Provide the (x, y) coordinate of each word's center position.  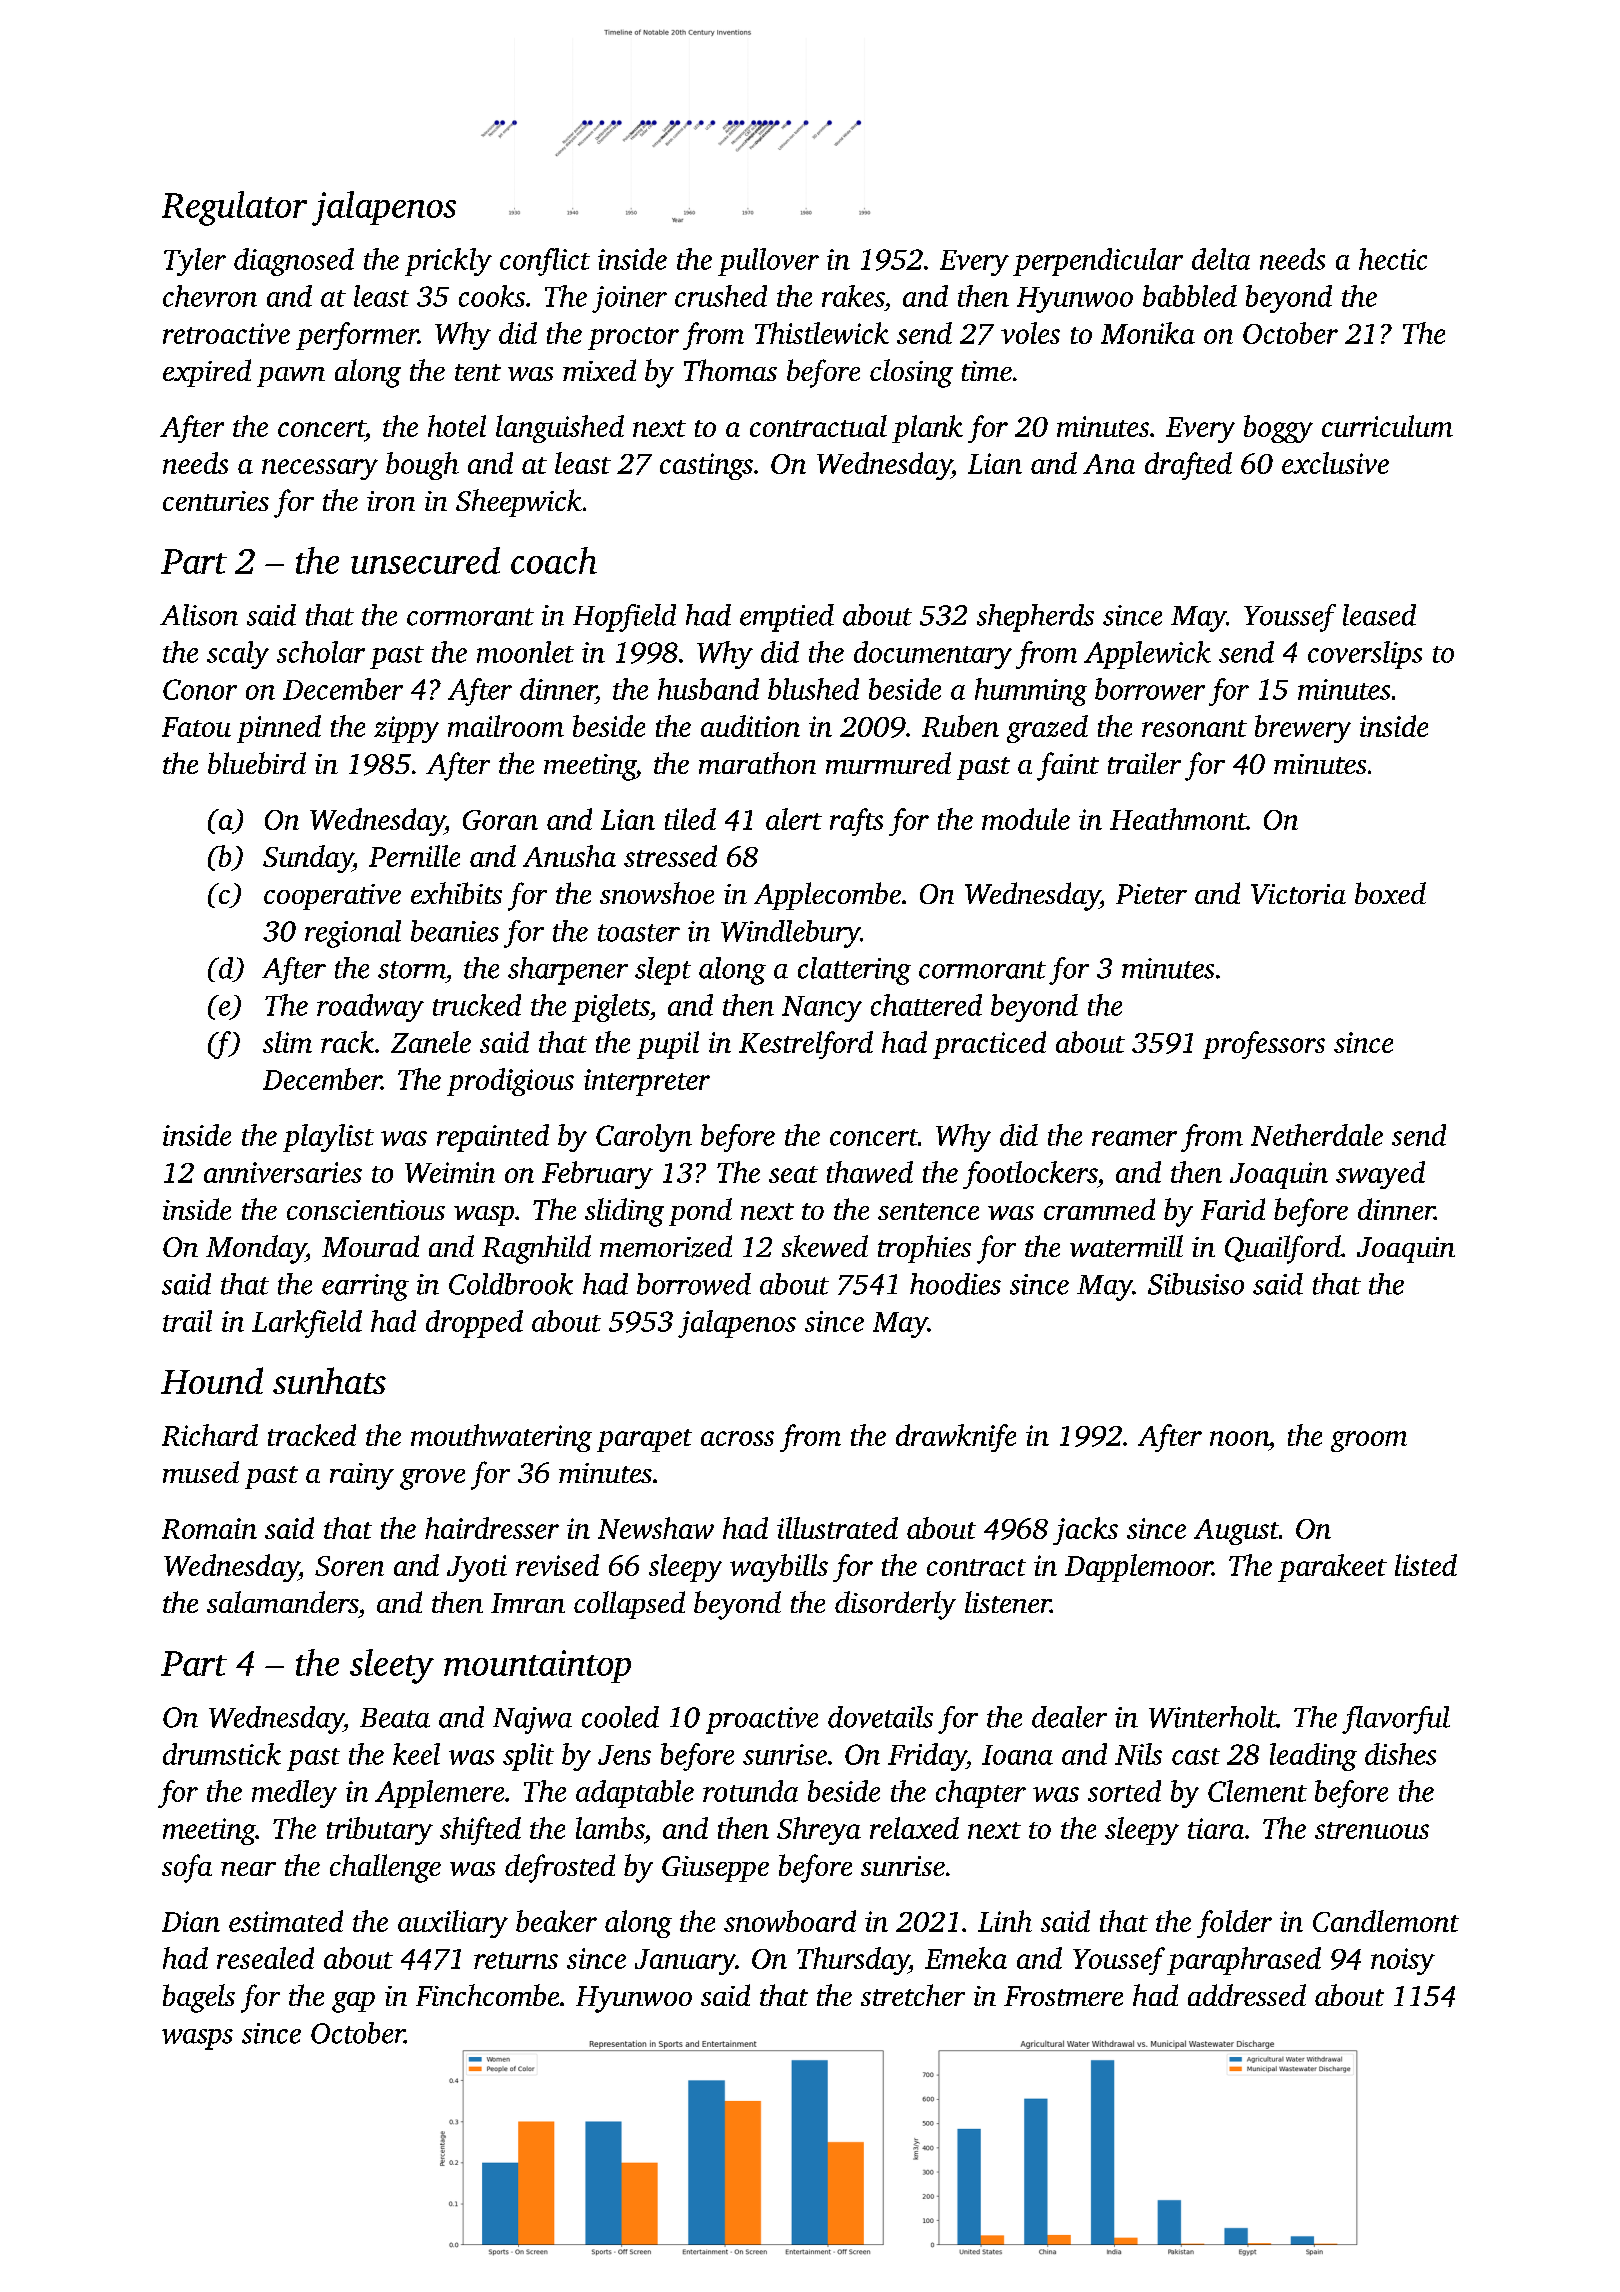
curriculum (1387, 426)
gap (353, 2002)
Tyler (195, 262)
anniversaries (283, 1172)
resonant (1194, 728)
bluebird (257, 763)
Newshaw (656, 1528)
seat (793, 1174)
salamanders (282, 1602)
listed (1426, 1565)
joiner (629, 299)
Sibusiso (1196, 1284)
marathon (757, 763)
